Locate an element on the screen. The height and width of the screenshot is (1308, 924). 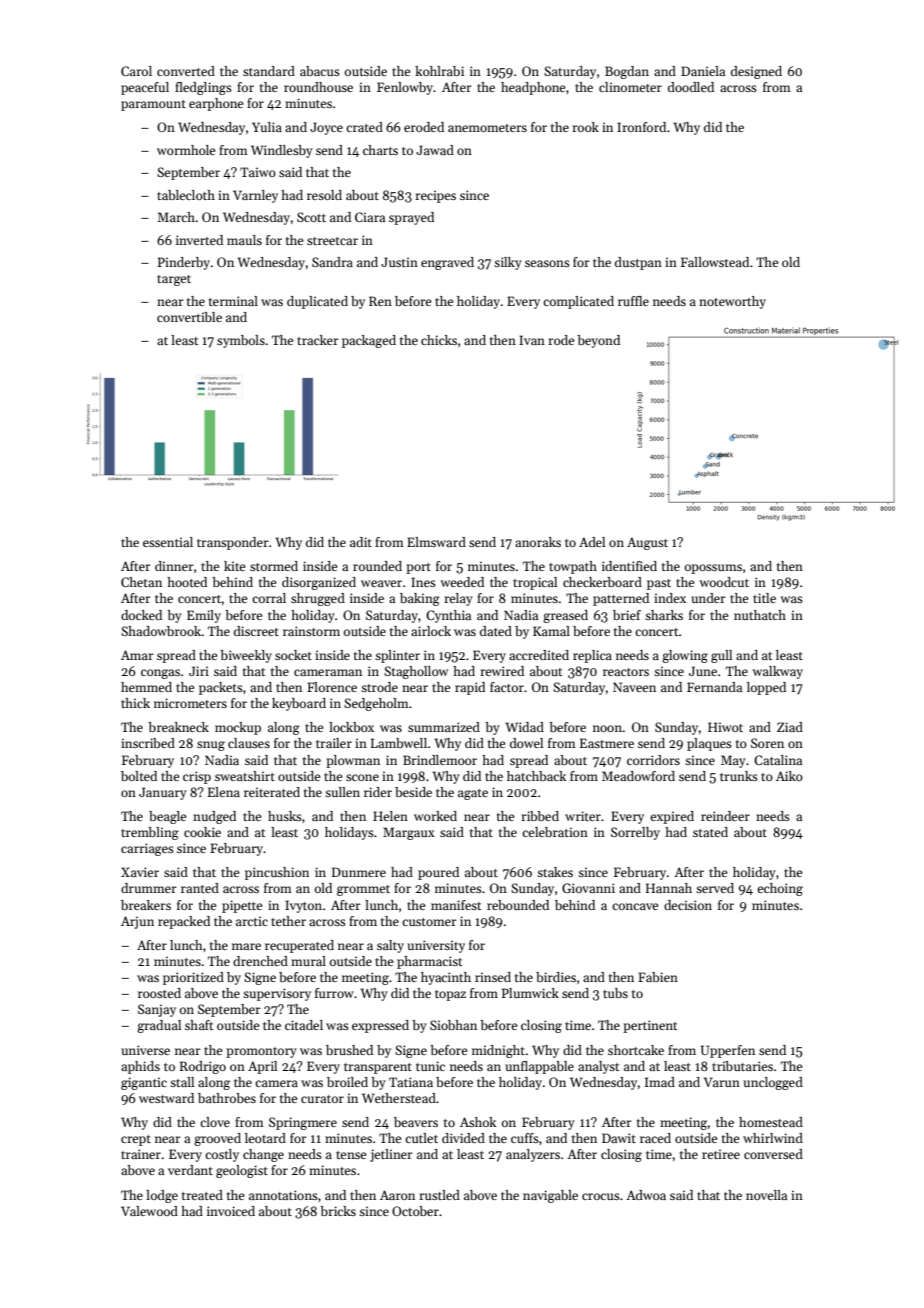
beside is located at coordinates (413, 792).
